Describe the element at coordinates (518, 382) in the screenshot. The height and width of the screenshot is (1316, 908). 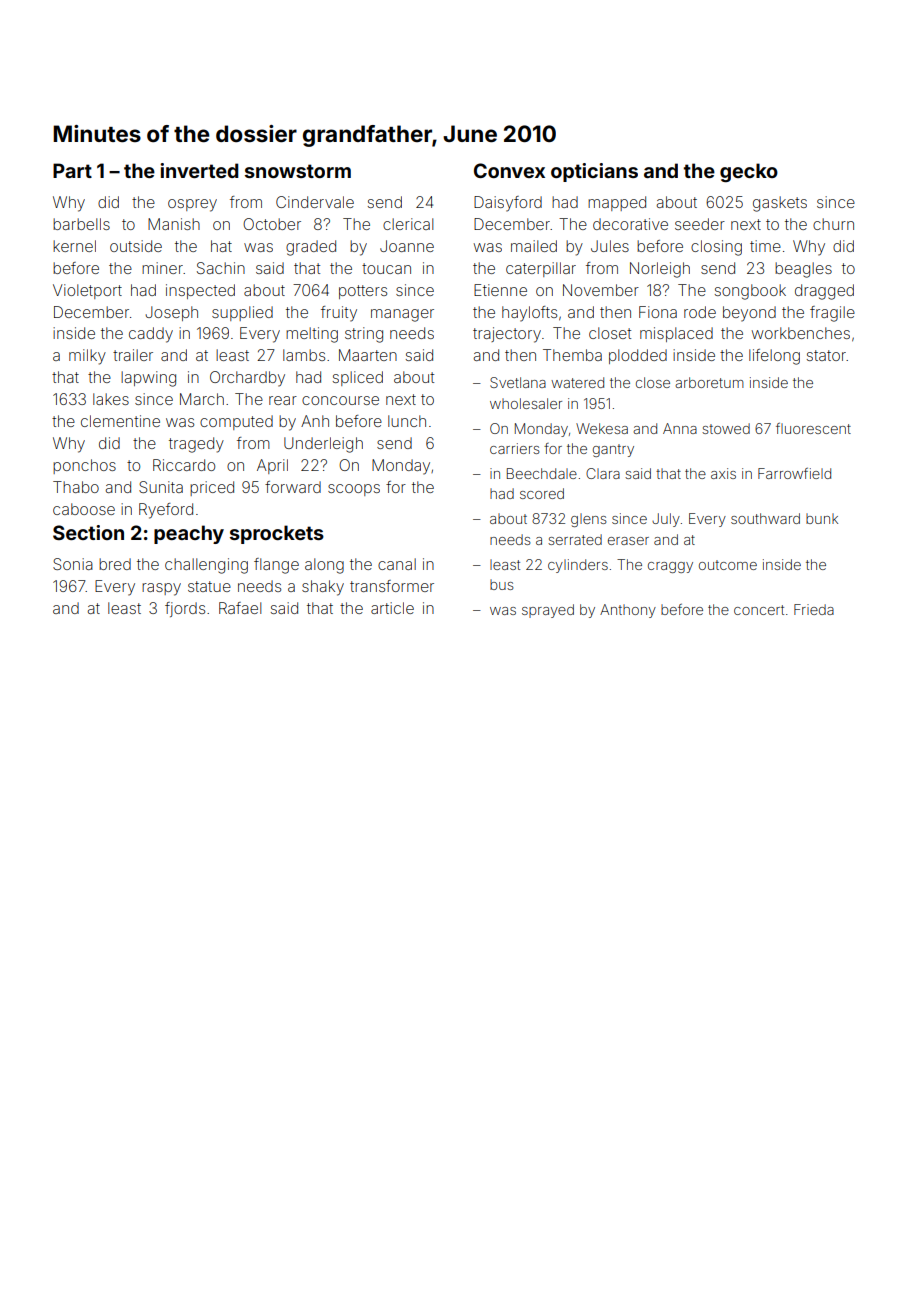
I see `Svetlana` at that location.
